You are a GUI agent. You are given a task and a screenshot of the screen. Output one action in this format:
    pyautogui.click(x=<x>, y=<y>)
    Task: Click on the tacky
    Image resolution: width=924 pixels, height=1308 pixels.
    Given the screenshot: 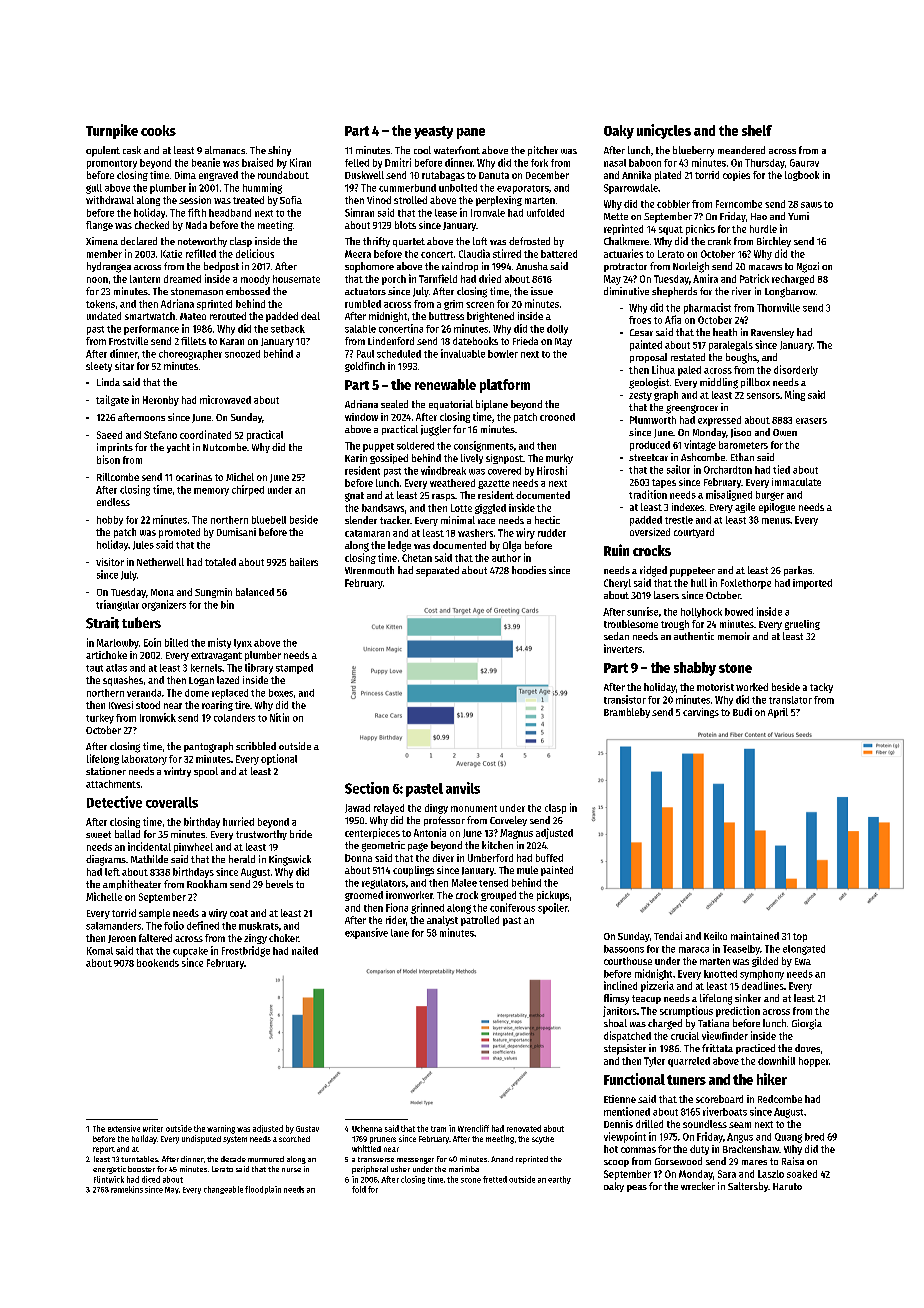 What is the action you would take?
    pyautogui.click(x=821, y=688)
